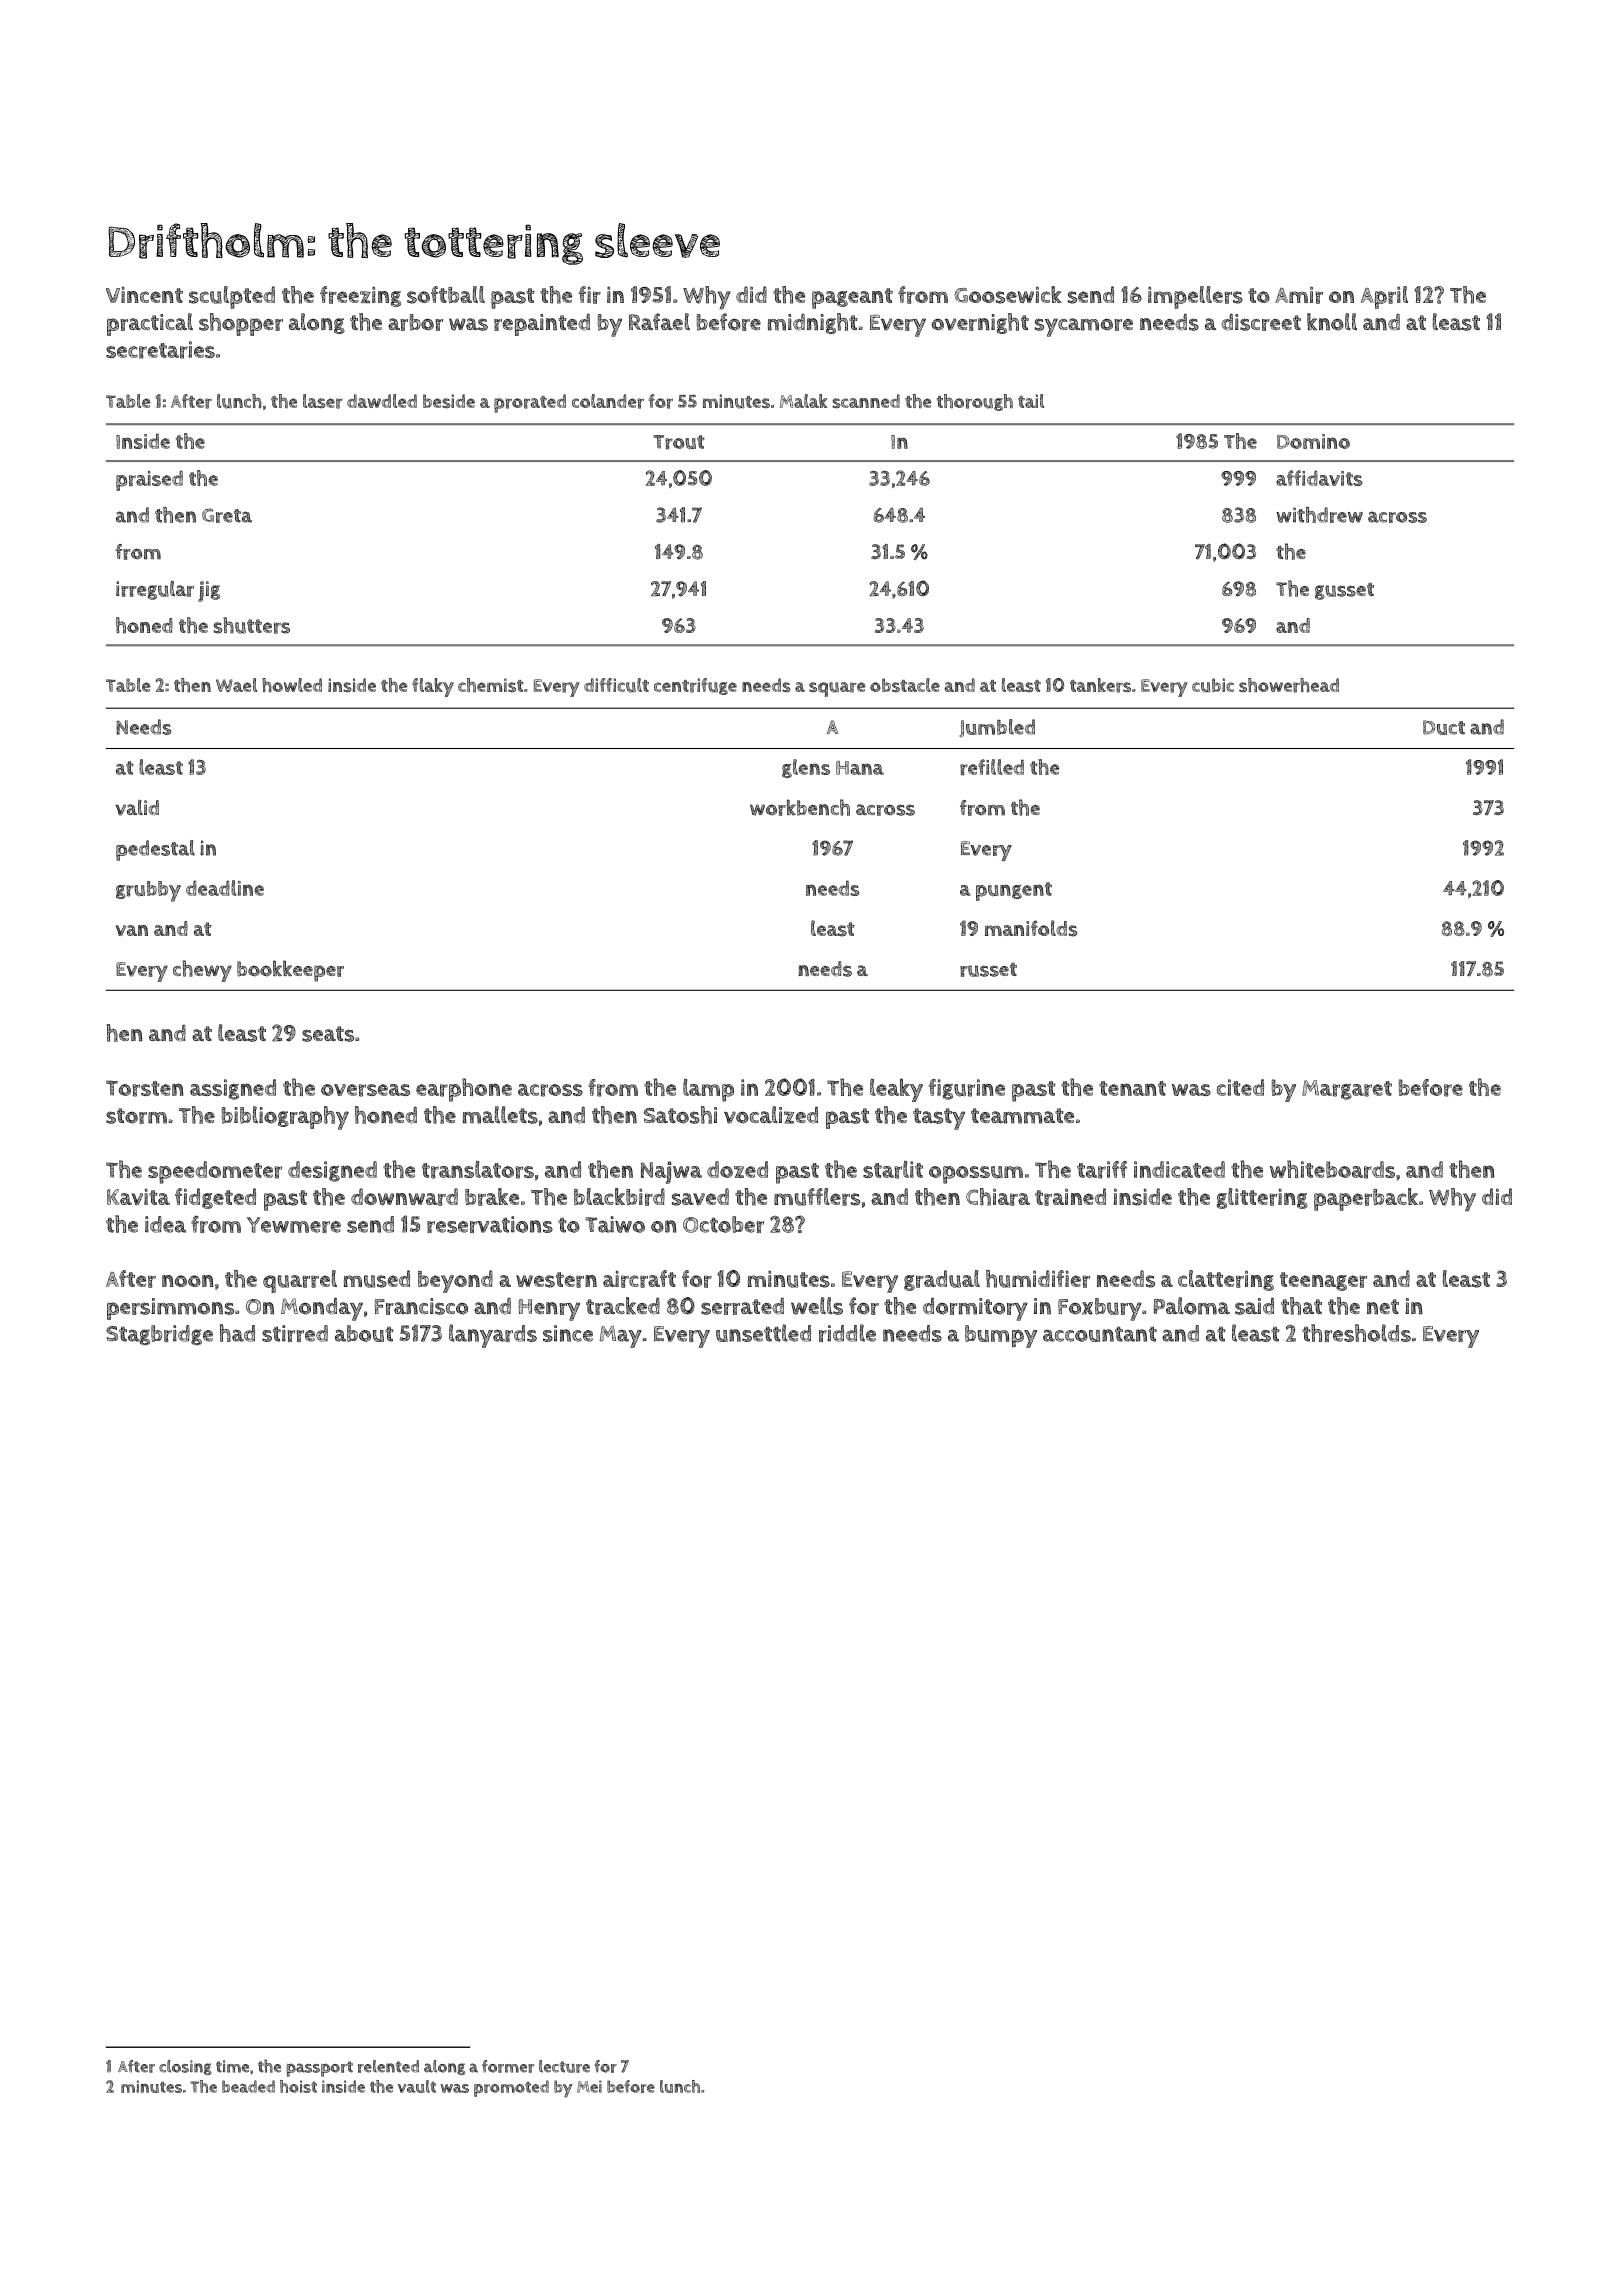 This screenshot has width=1620, height=2292. What do you see at coordinates (1001, 1336) in the screenshot?
I see `bumpy` at bounding box center [1001, 1336].
